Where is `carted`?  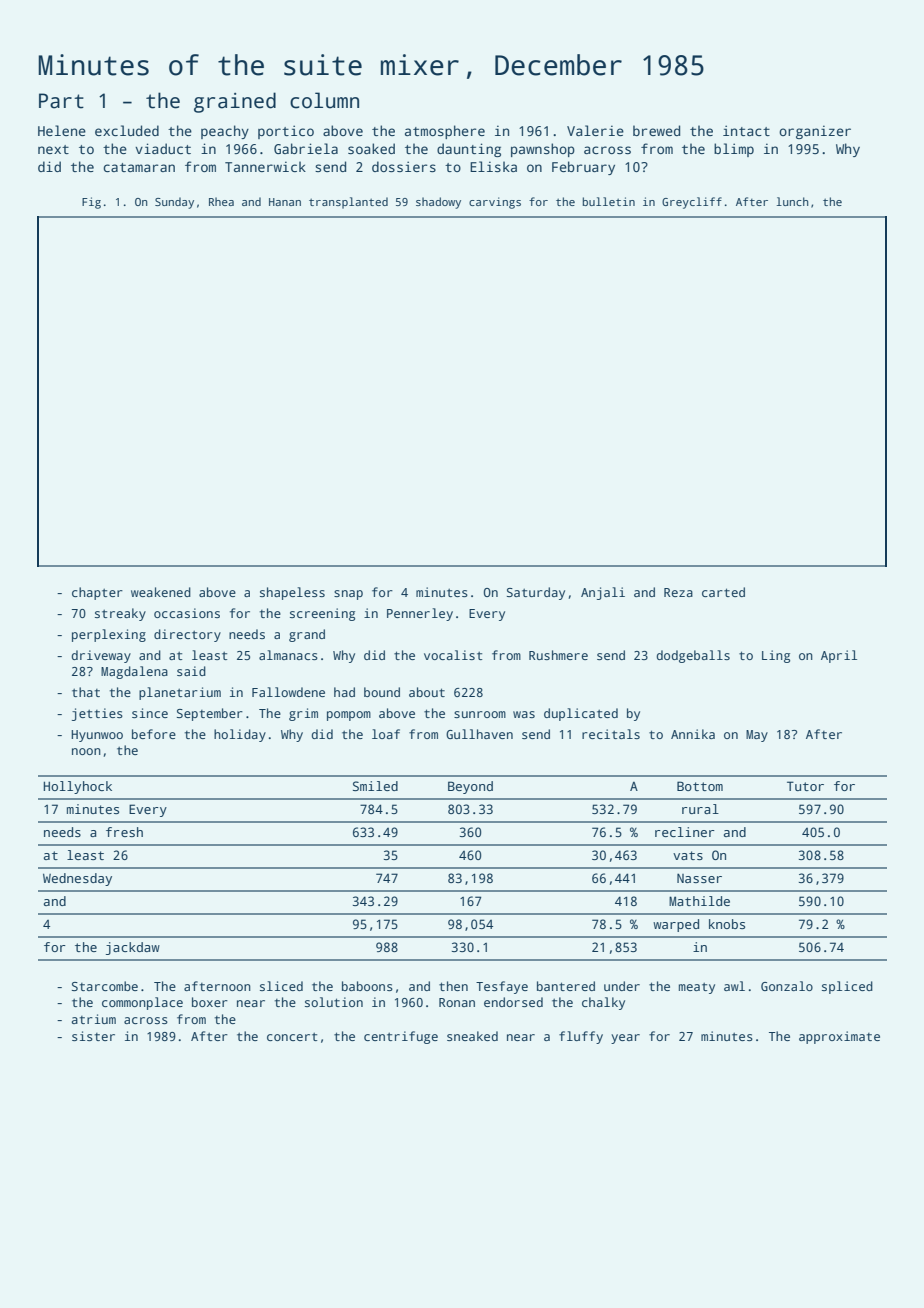 carted is located at coordinates (723, 592).
